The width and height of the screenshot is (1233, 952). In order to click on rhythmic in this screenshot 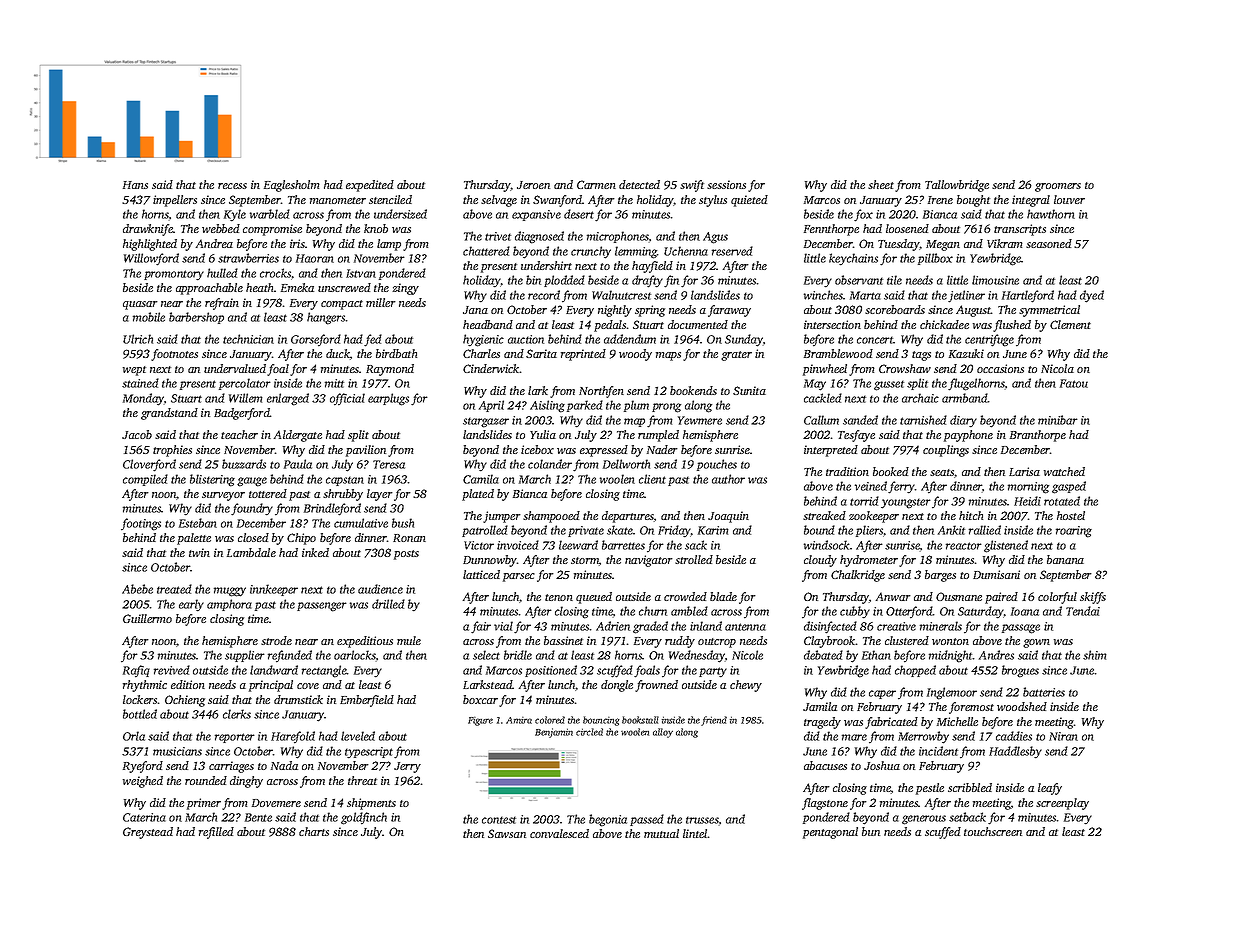, I will do `click(145, 686)`.
